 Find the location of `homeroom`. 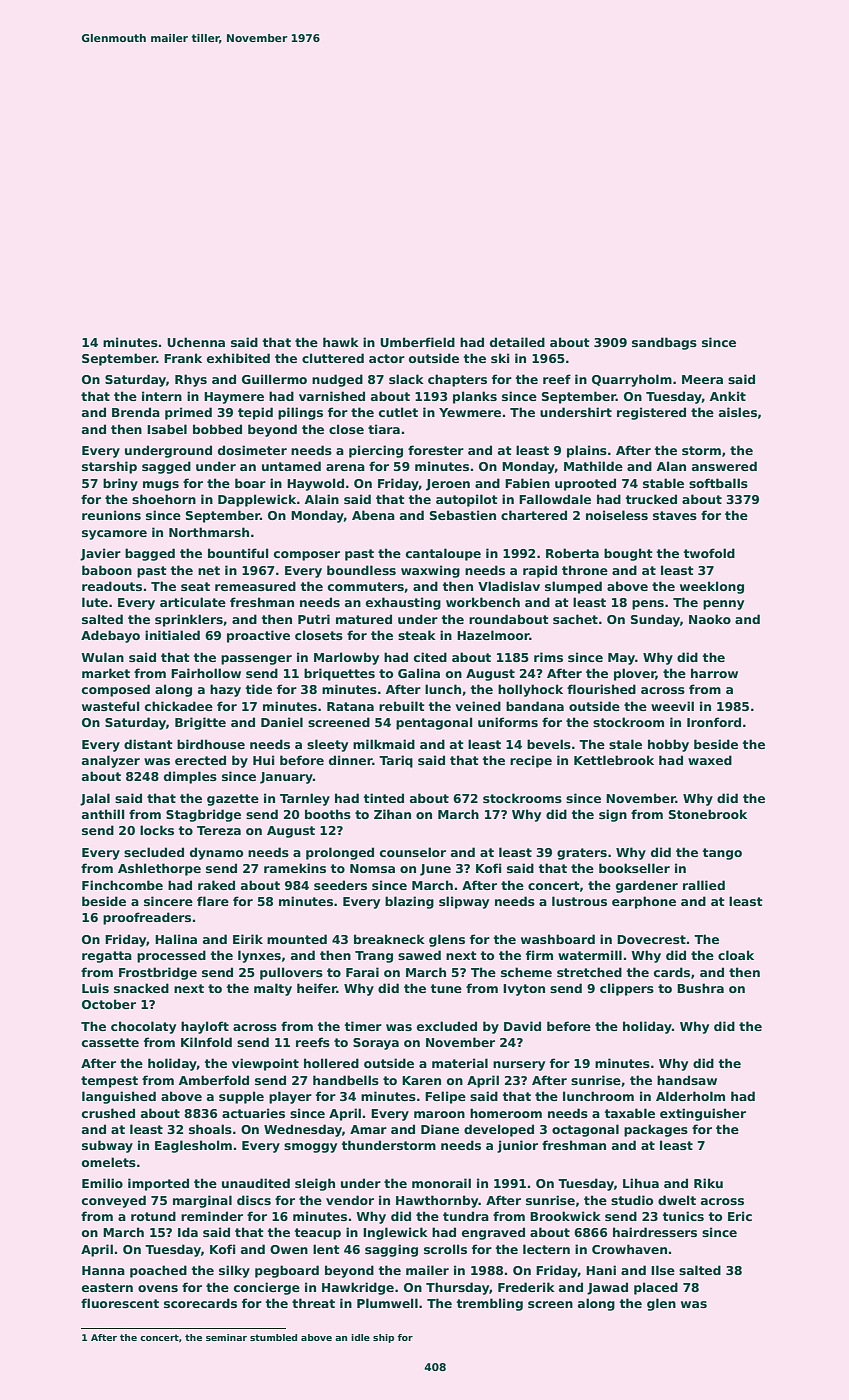

homeroom is located at coordinates (506, 1113).
